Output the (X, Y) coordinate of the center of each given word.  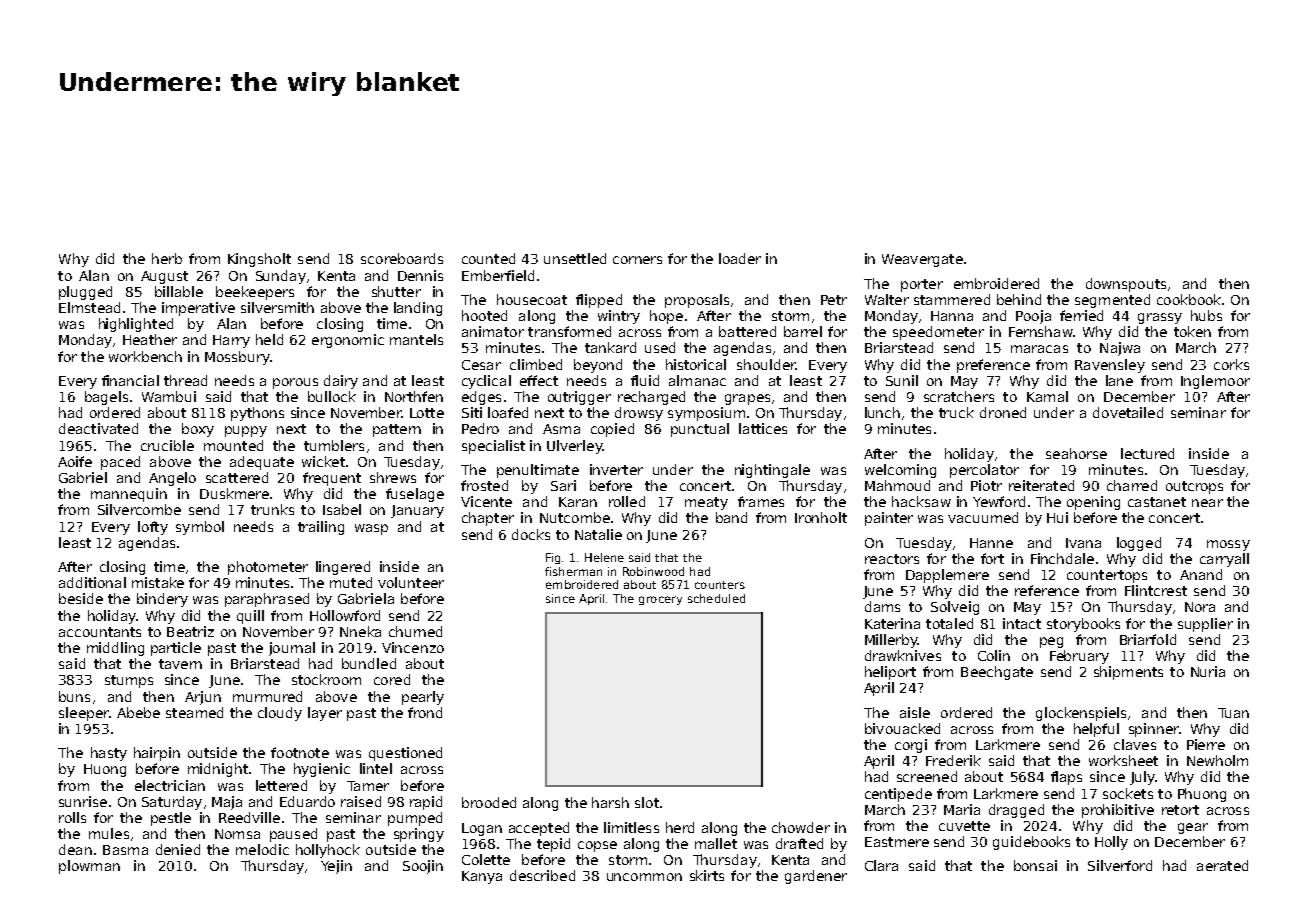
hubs (1206, 315)
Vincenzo (413, 647)
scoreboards (402, 258)
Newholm (1217, 760)
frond (425, 712)
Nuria (1208, 671)
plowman (89, 867)
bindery (162, 600)
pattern (397, 430)
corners (637, 260)
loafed (508, 412)
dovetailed (1128, 412)
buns (74, 696)
